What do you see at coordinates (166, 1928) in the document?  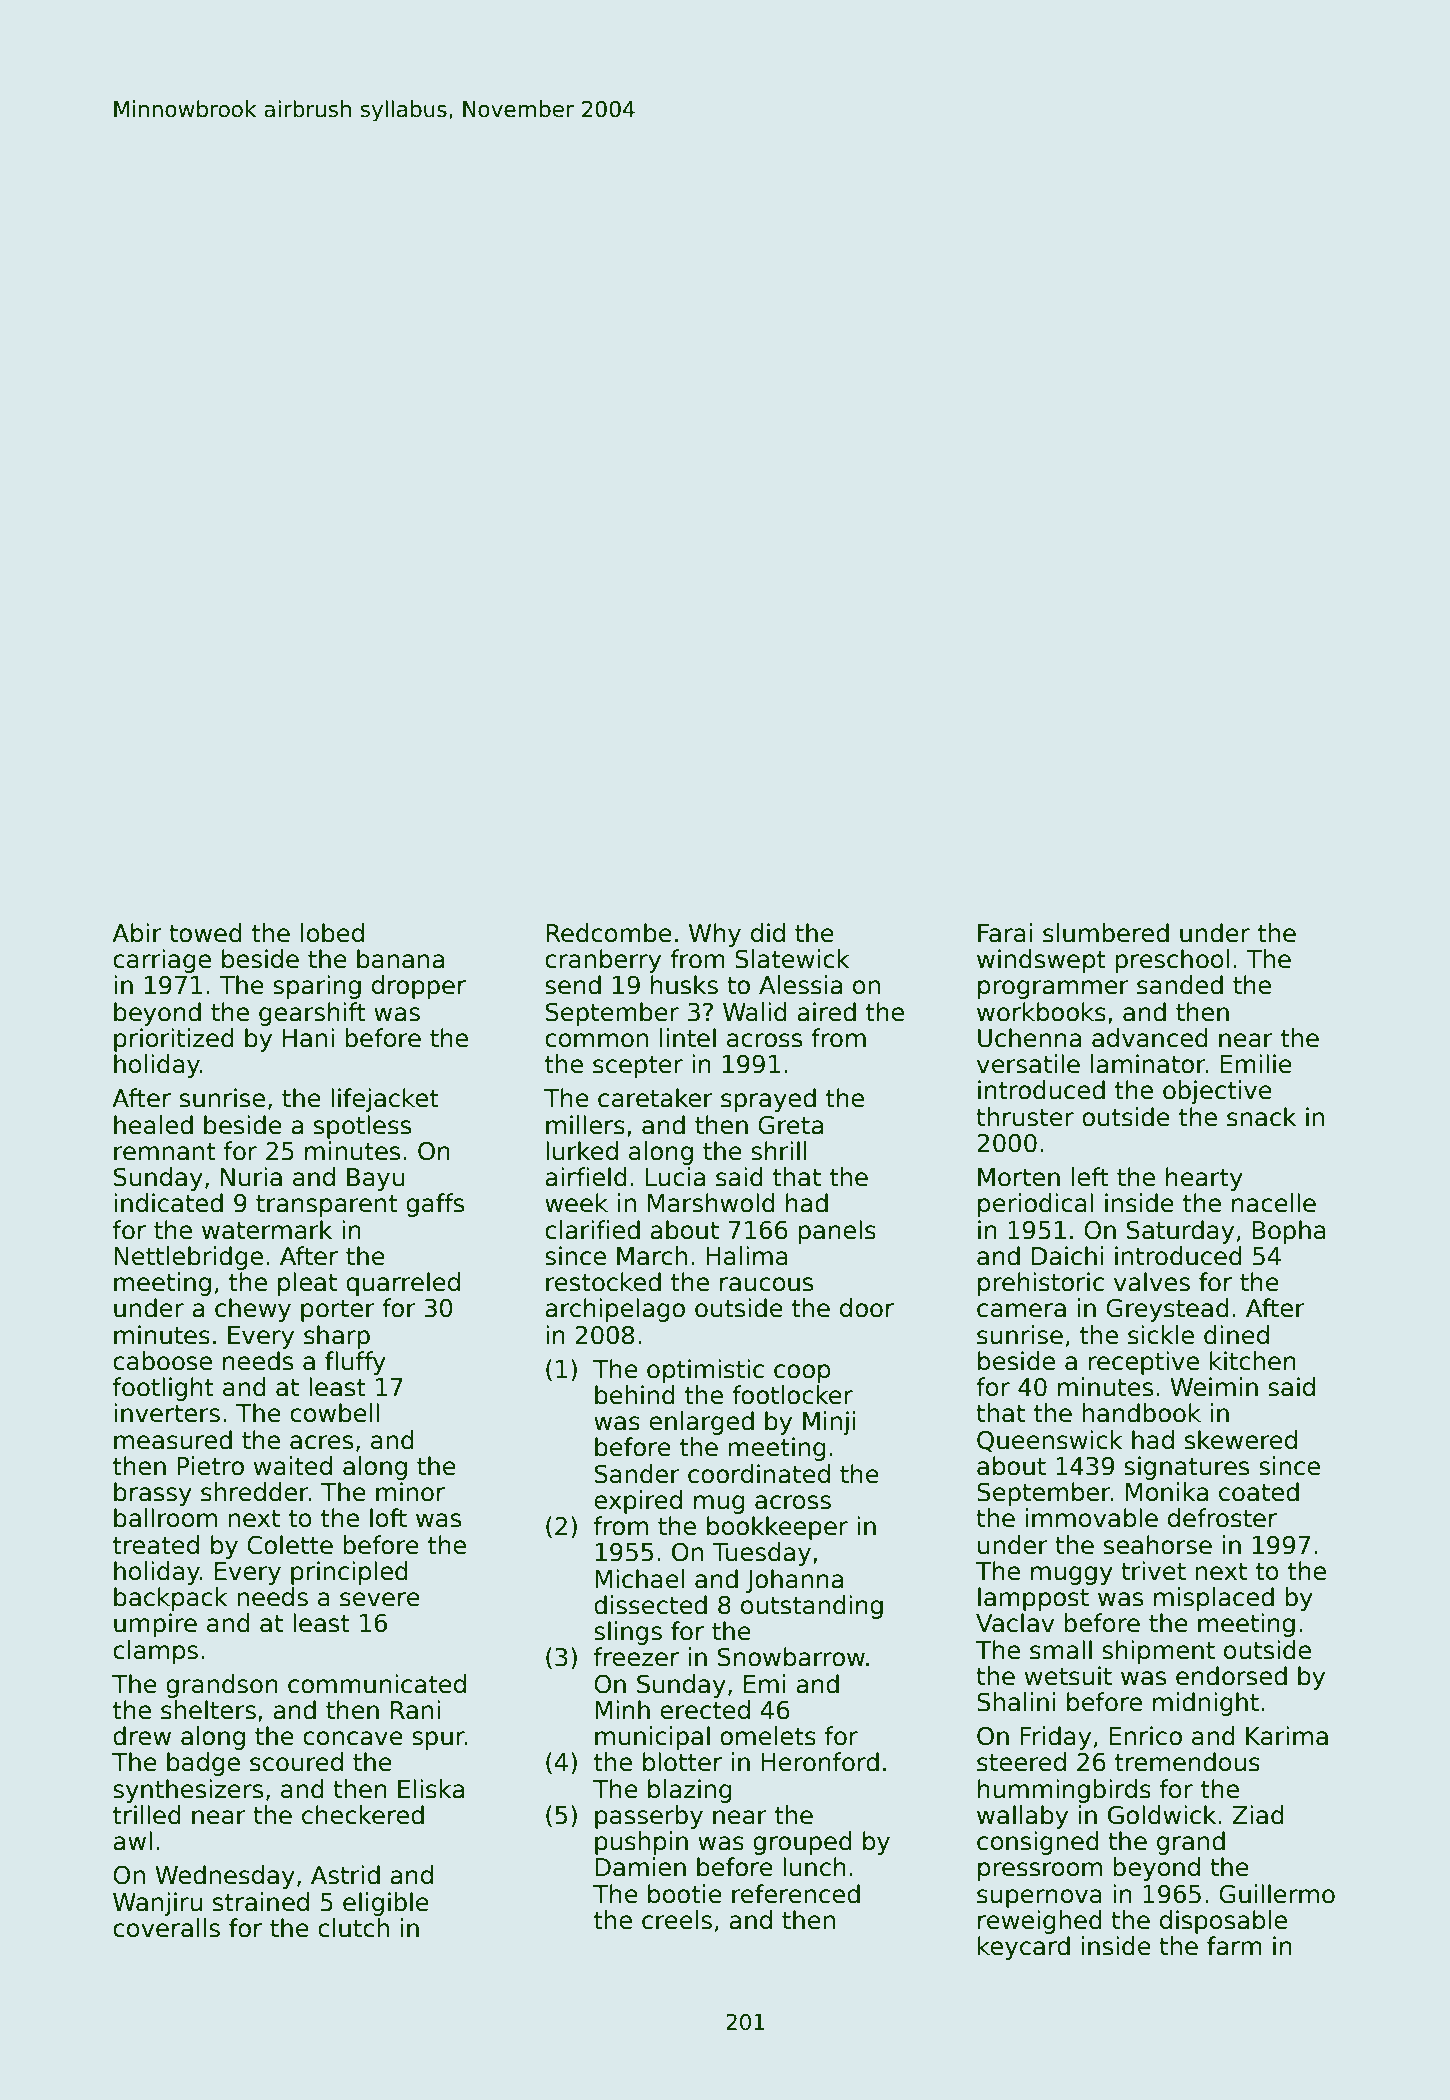 I see `coveralls` at bounding box center [166, 1928].
